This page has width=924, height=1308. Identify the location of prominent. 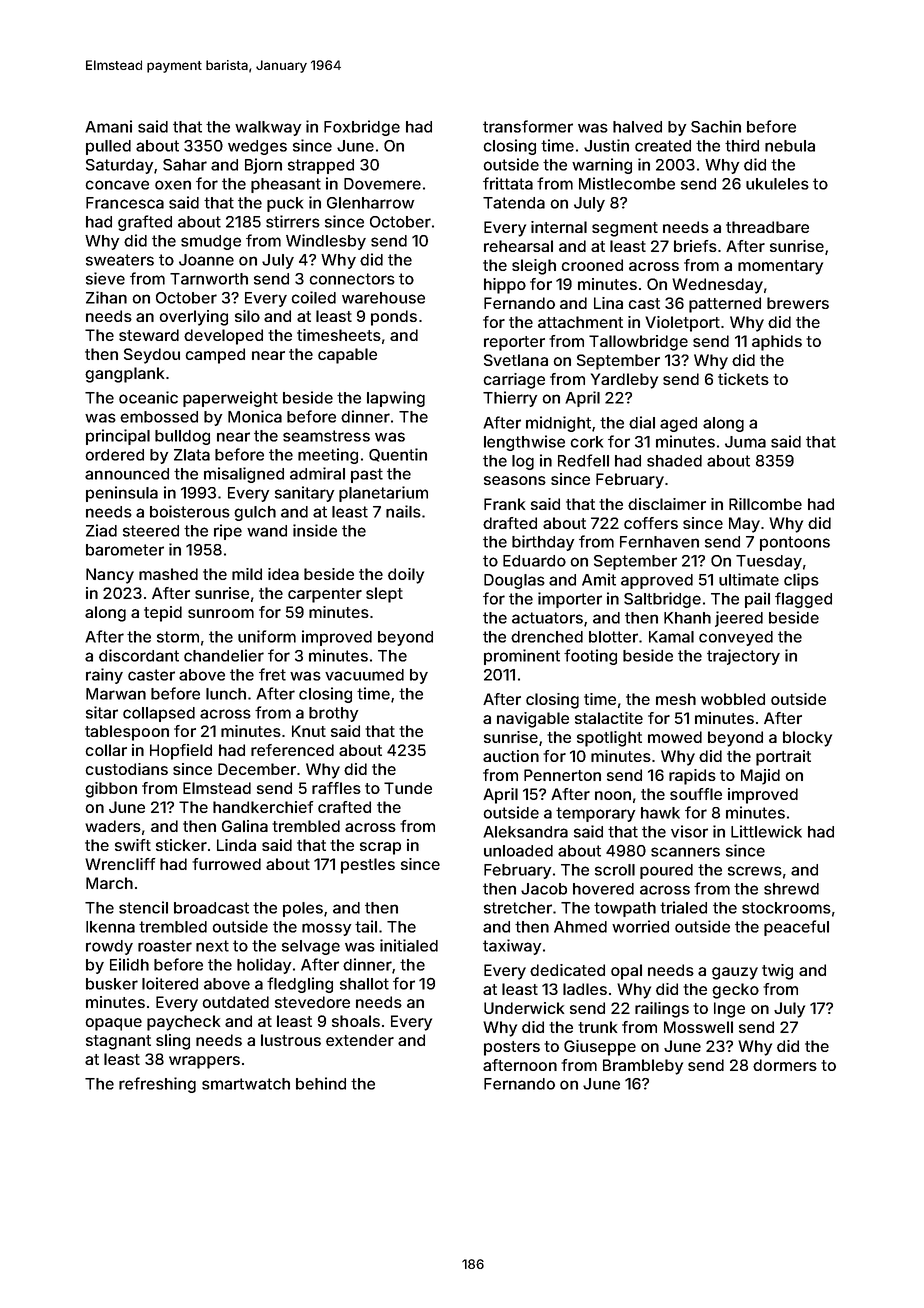
(522, 657).
